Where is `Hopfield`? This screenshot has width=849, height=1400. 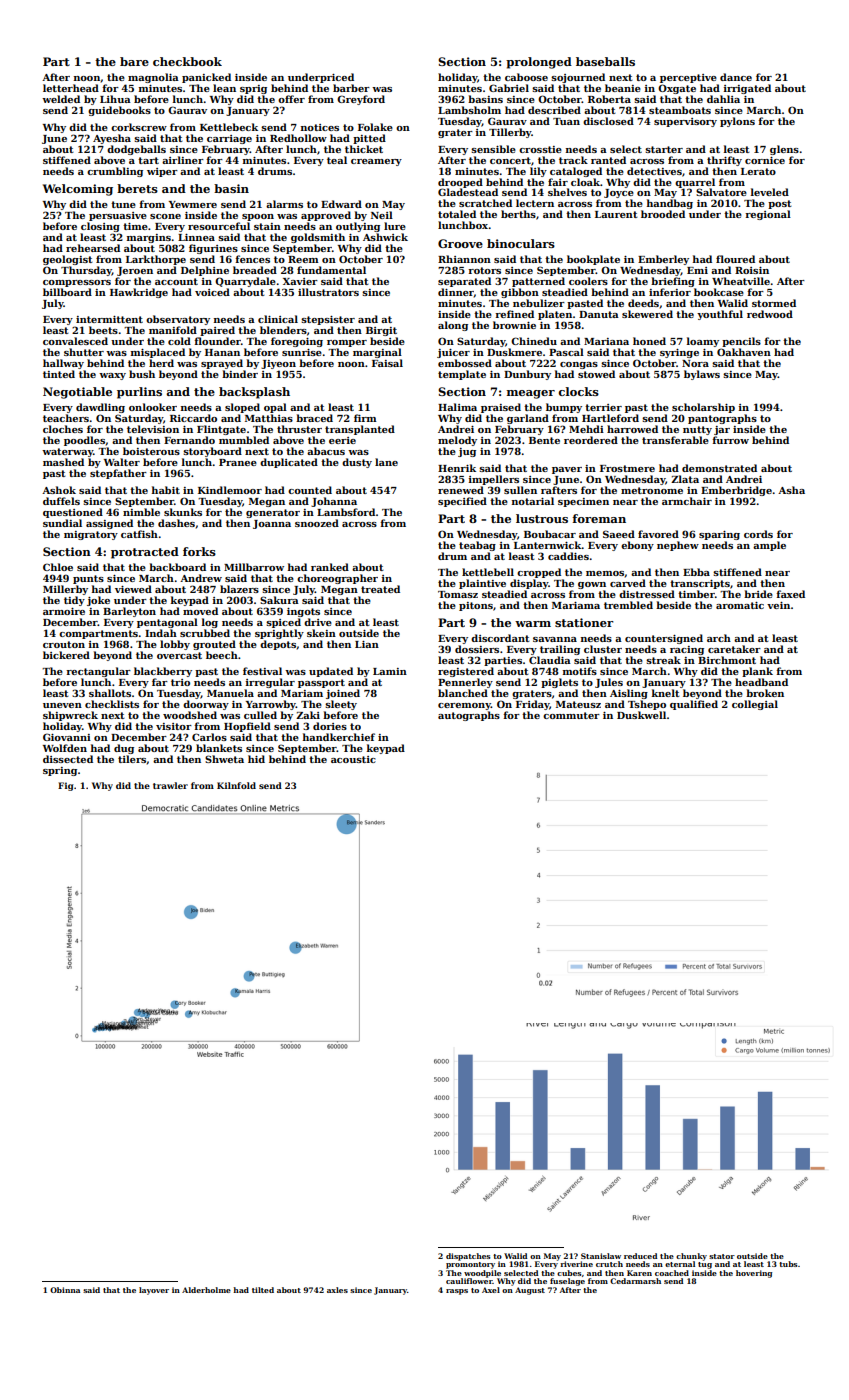
Hopfield is located at coordinates (247, 727).
